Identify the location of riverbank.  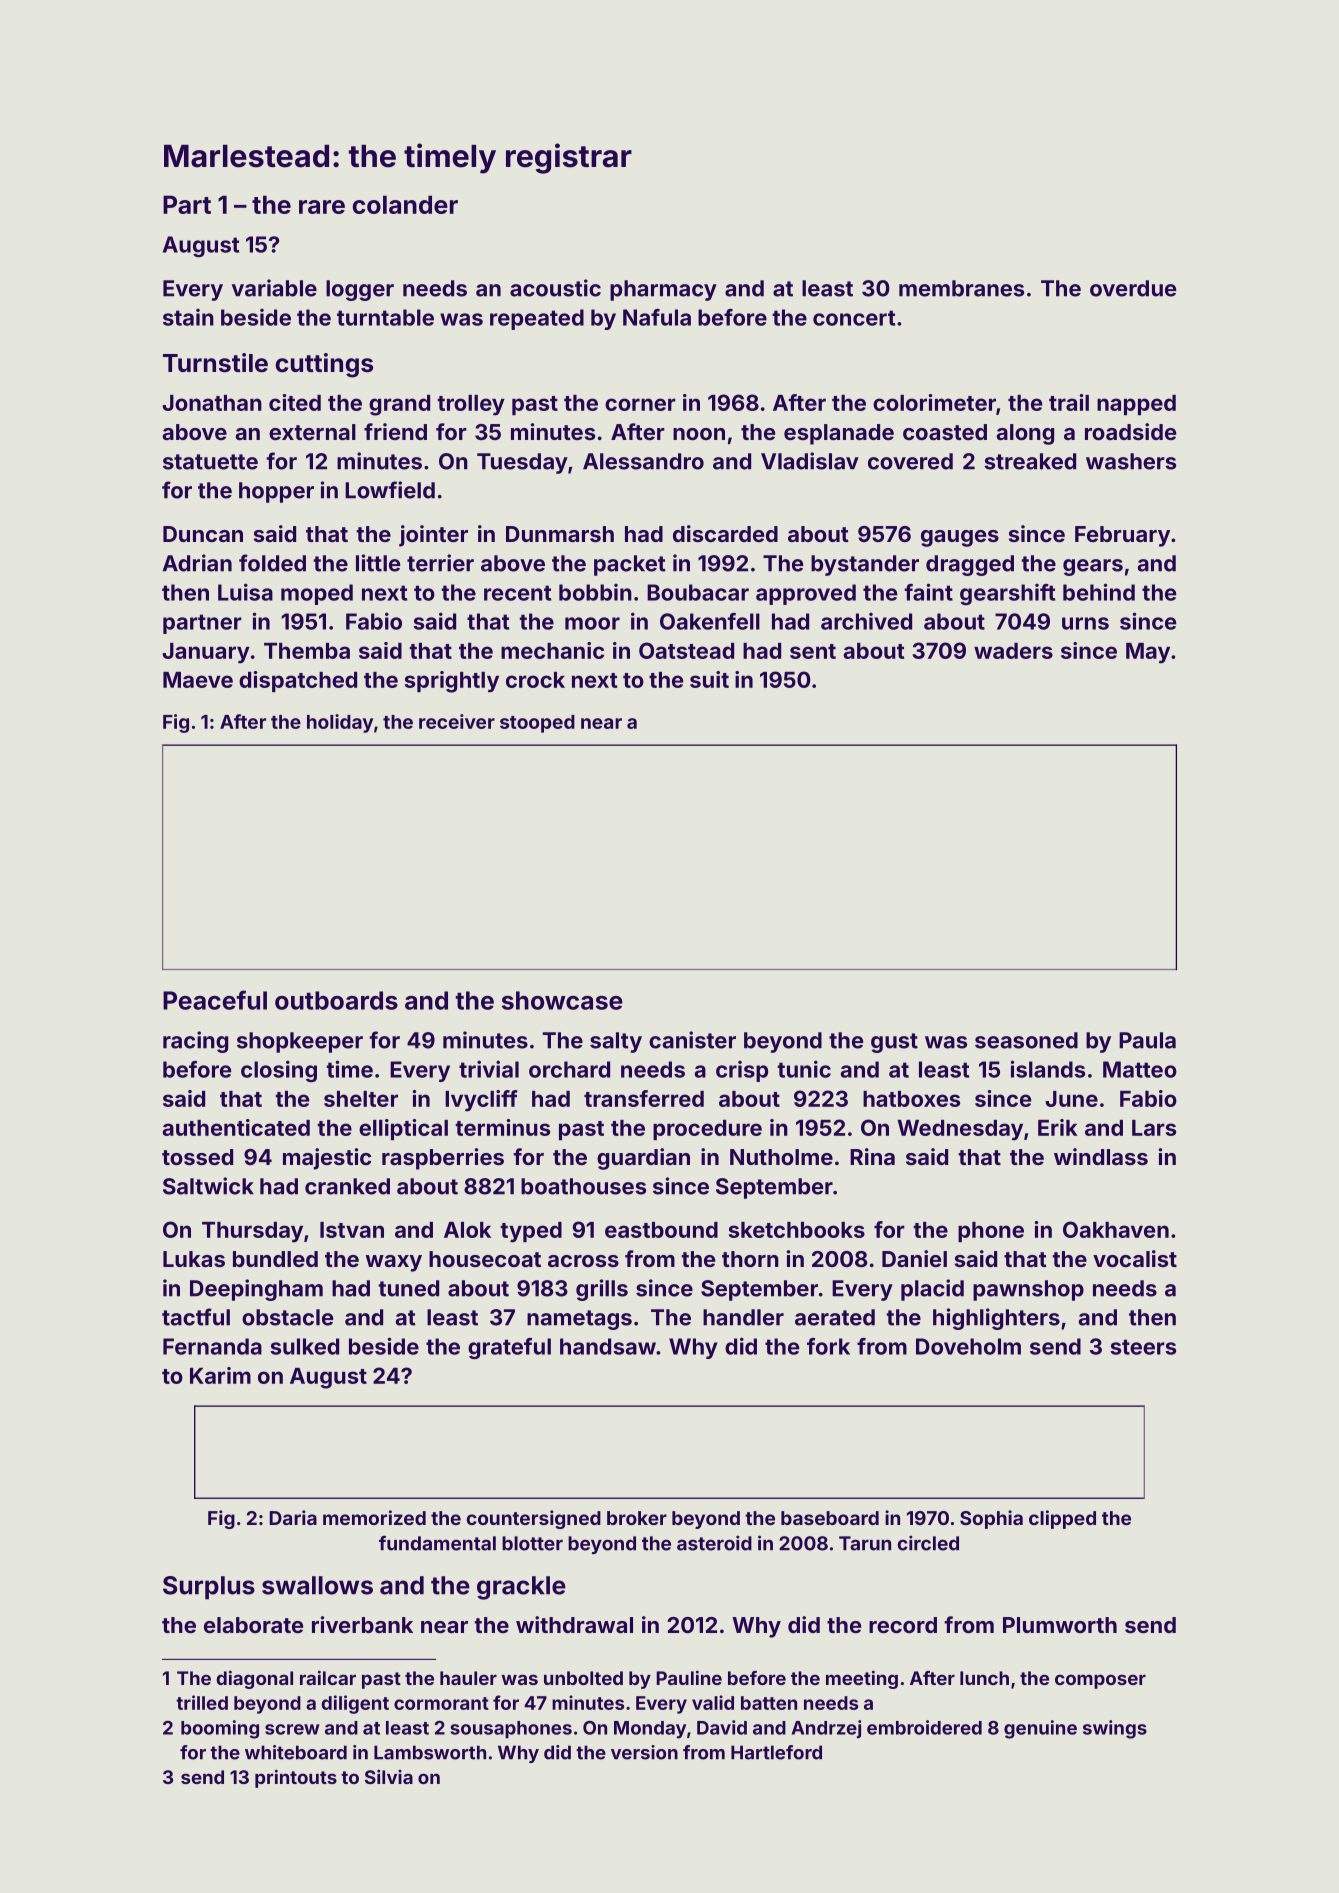
(362, 1624).
